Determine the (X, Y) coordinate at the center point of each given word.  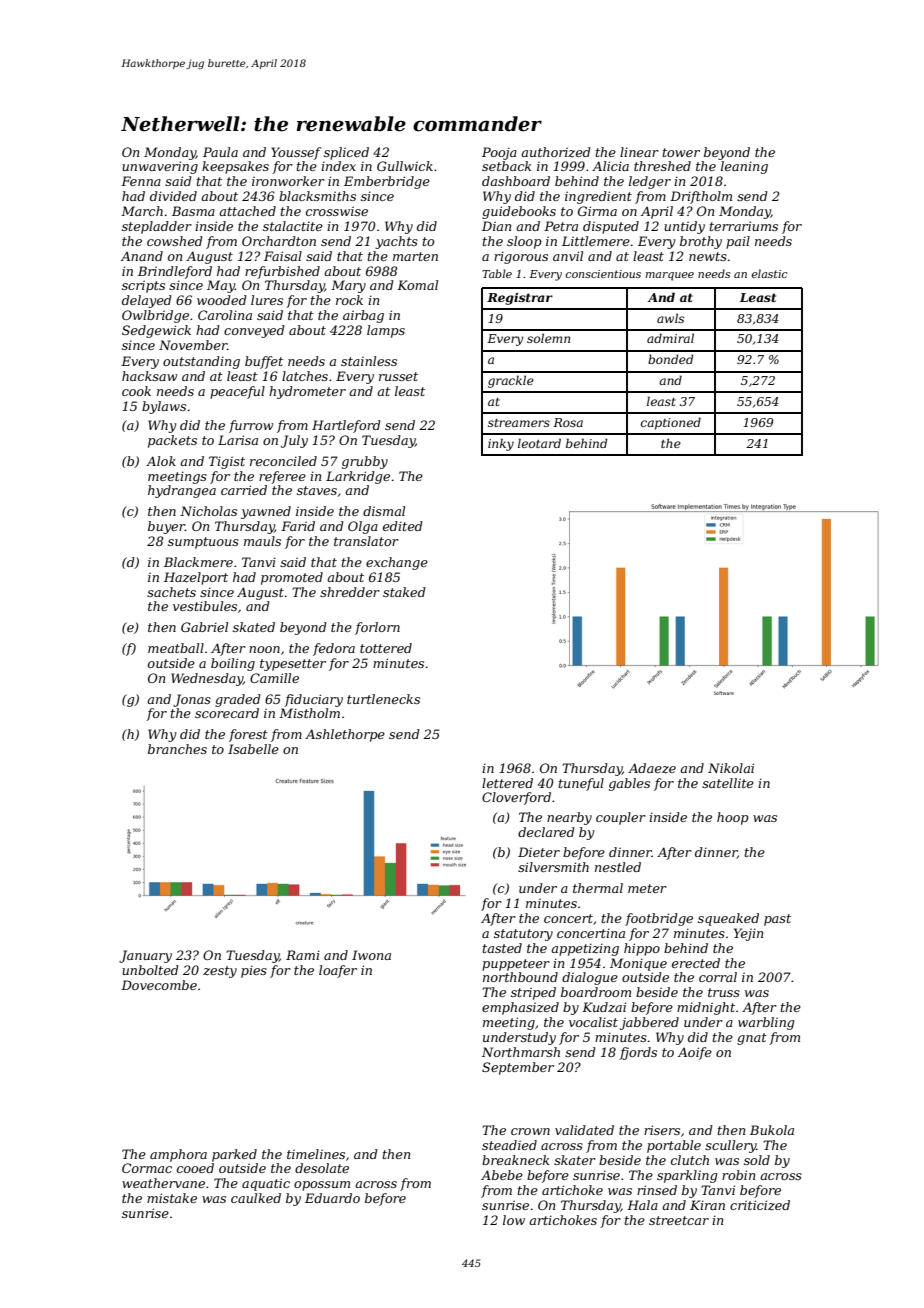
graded (238, 700)
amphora (178, 1155)
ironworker (288, 181)
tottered (386, 648)
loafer (338, 971)
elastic (769, 273)
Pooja (499, 153)
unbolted (150, 970)
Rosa (568, 422)
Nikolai (731, 768)
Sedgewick (156, 331)
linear (639, 152)
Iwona (371, 955)
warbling (766, 1023)
